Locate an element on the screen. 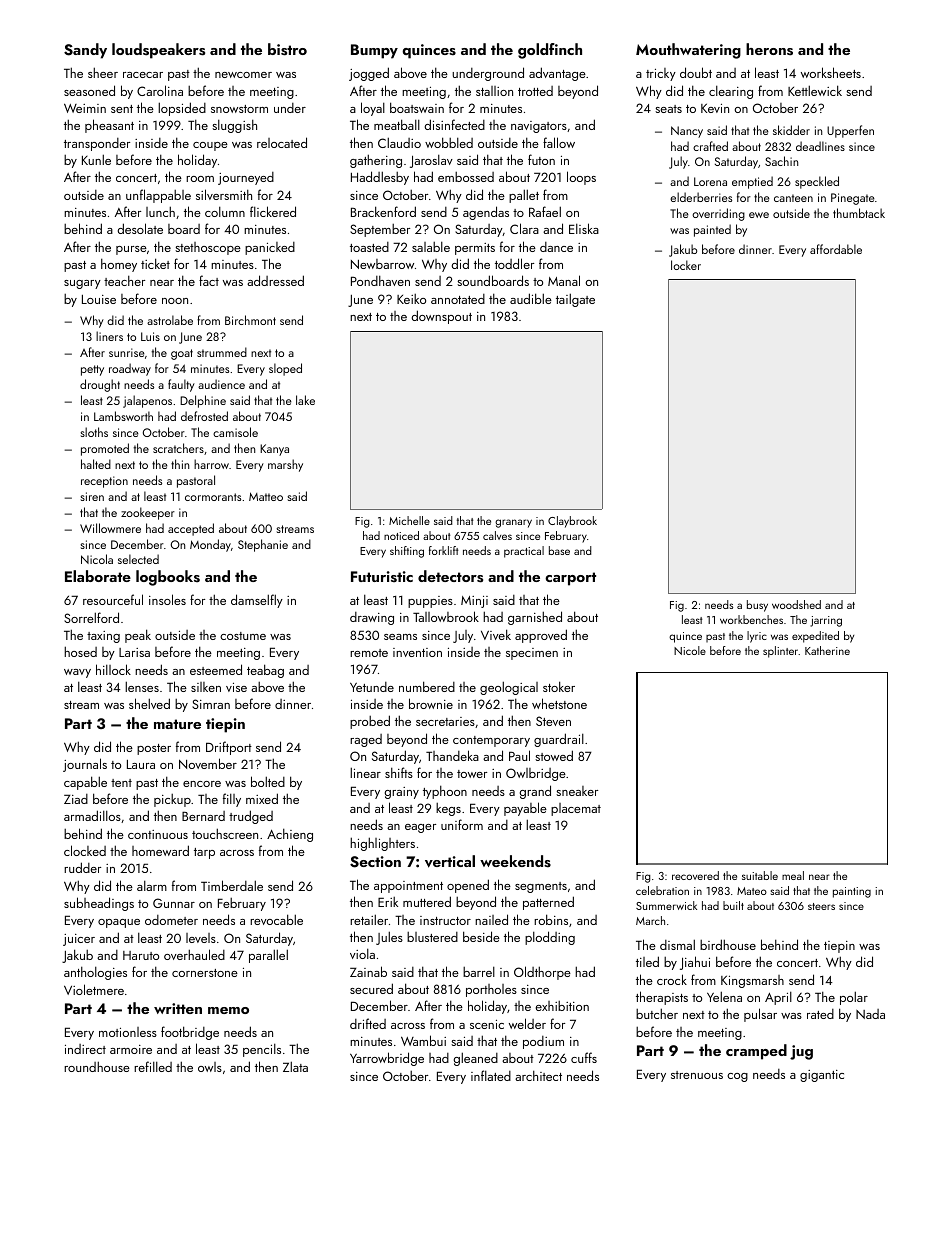 The width and height of the screenshot is (952, 1233). Kunle is located at coordinates (96, 159).
